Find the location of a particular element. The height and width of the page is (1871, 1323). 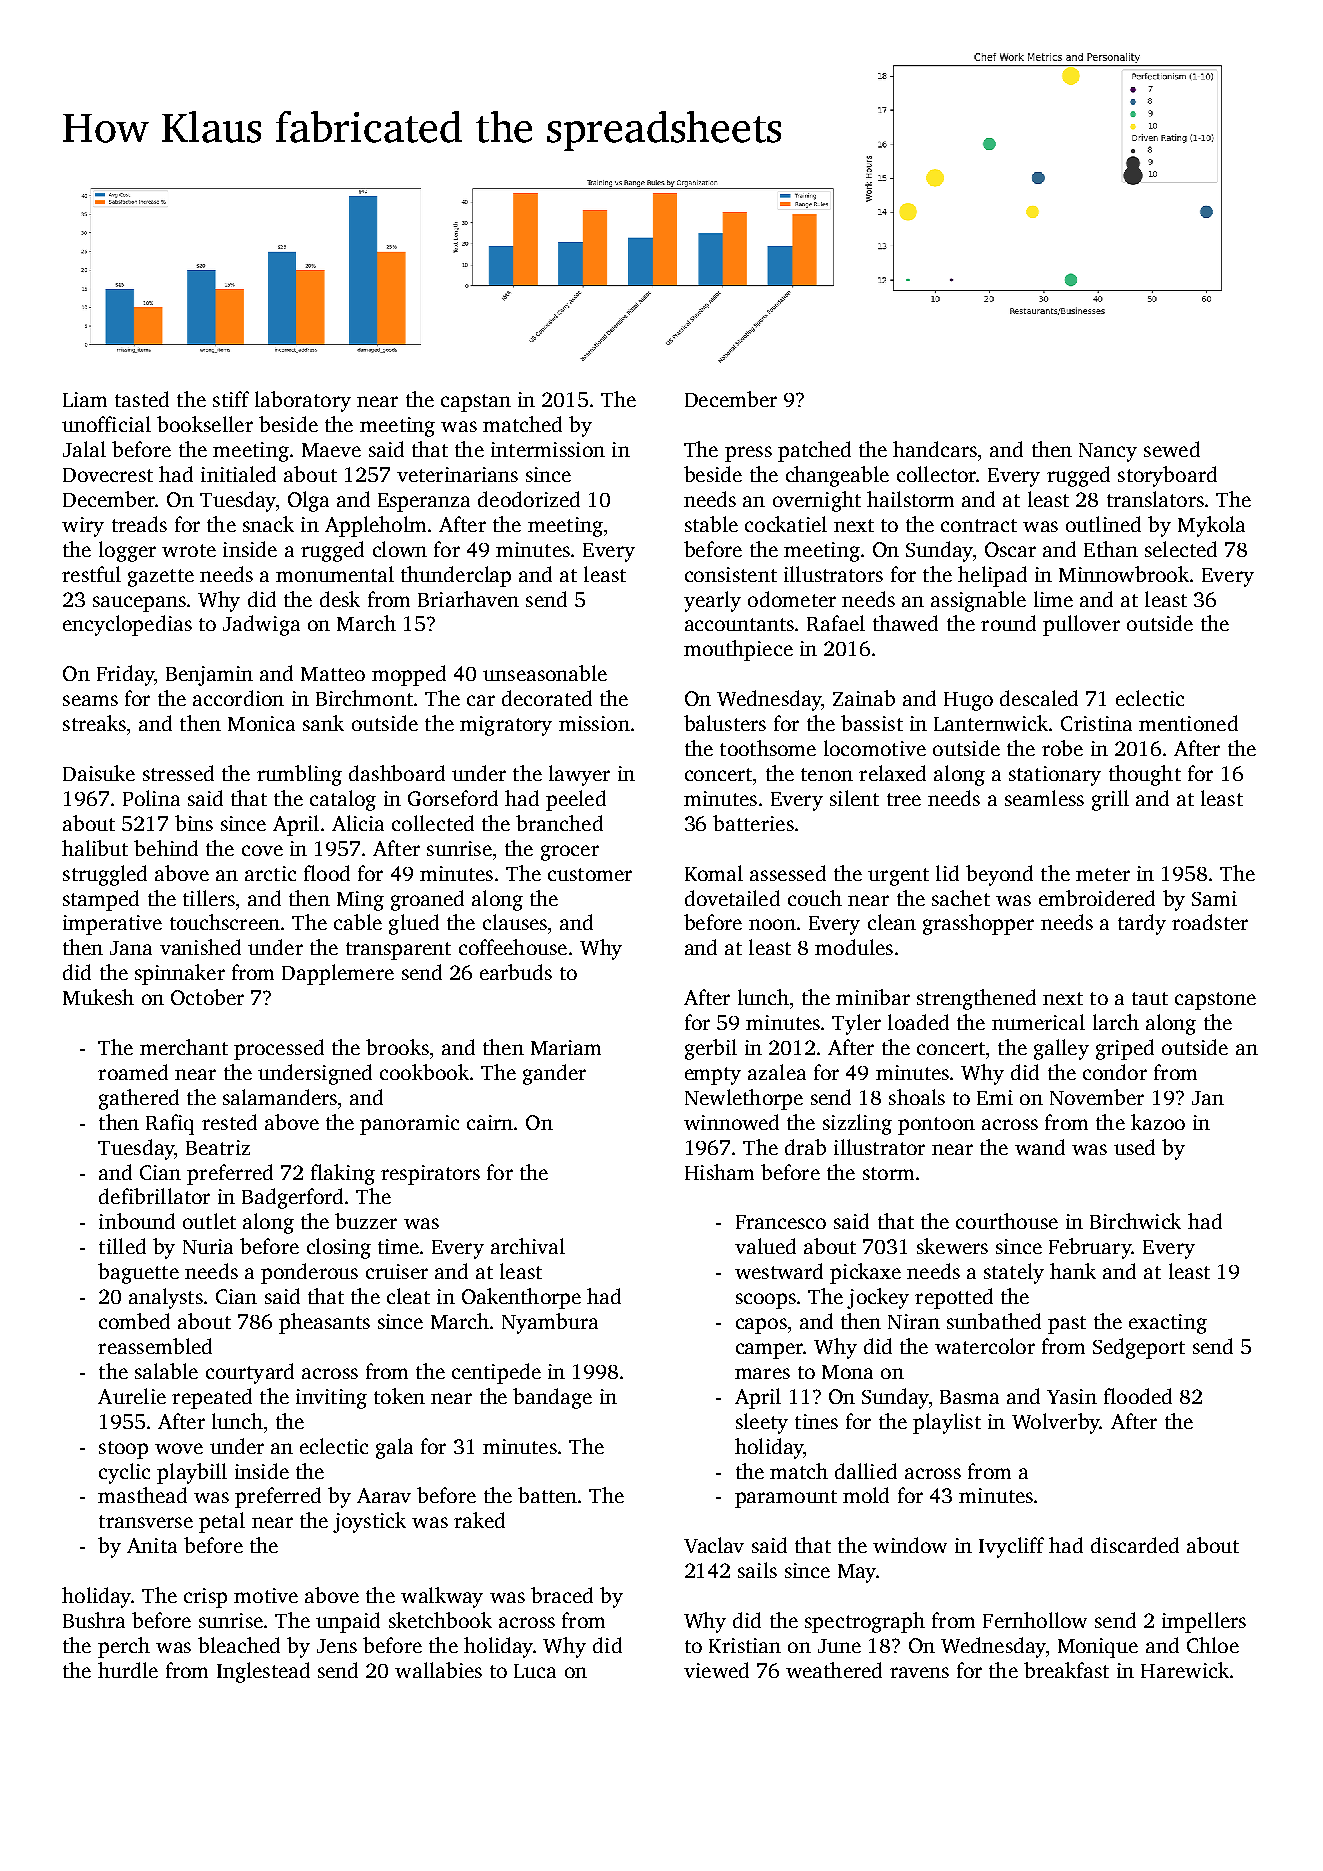

mouthpiece is located at coordinates (738, 650).
